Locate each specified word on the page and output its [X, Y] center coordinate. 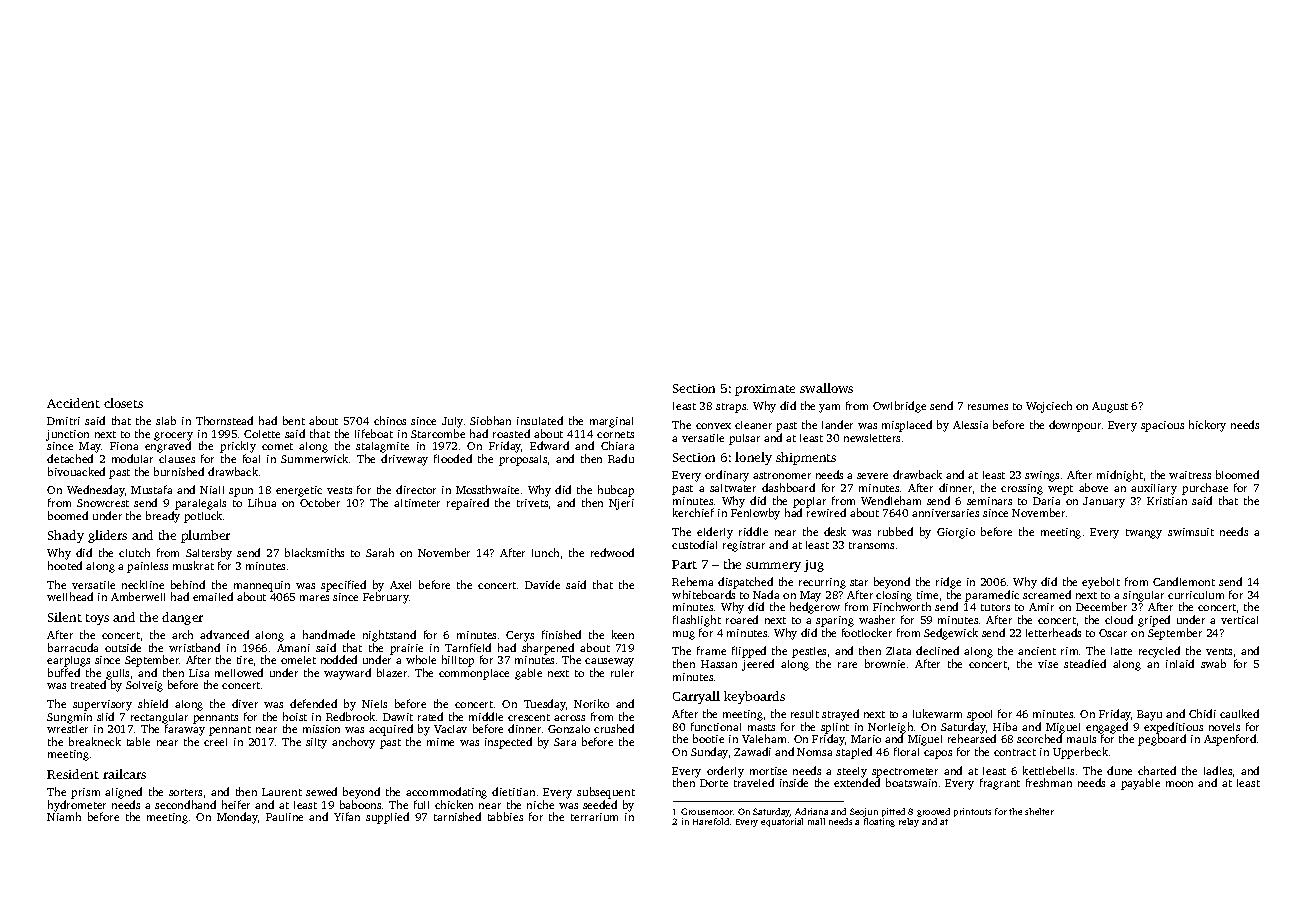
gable [528, 674]
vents [1219, 651]
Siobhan [490, 420]
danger [182, 618]
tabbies [505, 816]
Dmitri [63, 421]
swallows [826, 388]
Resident [73, 774]
